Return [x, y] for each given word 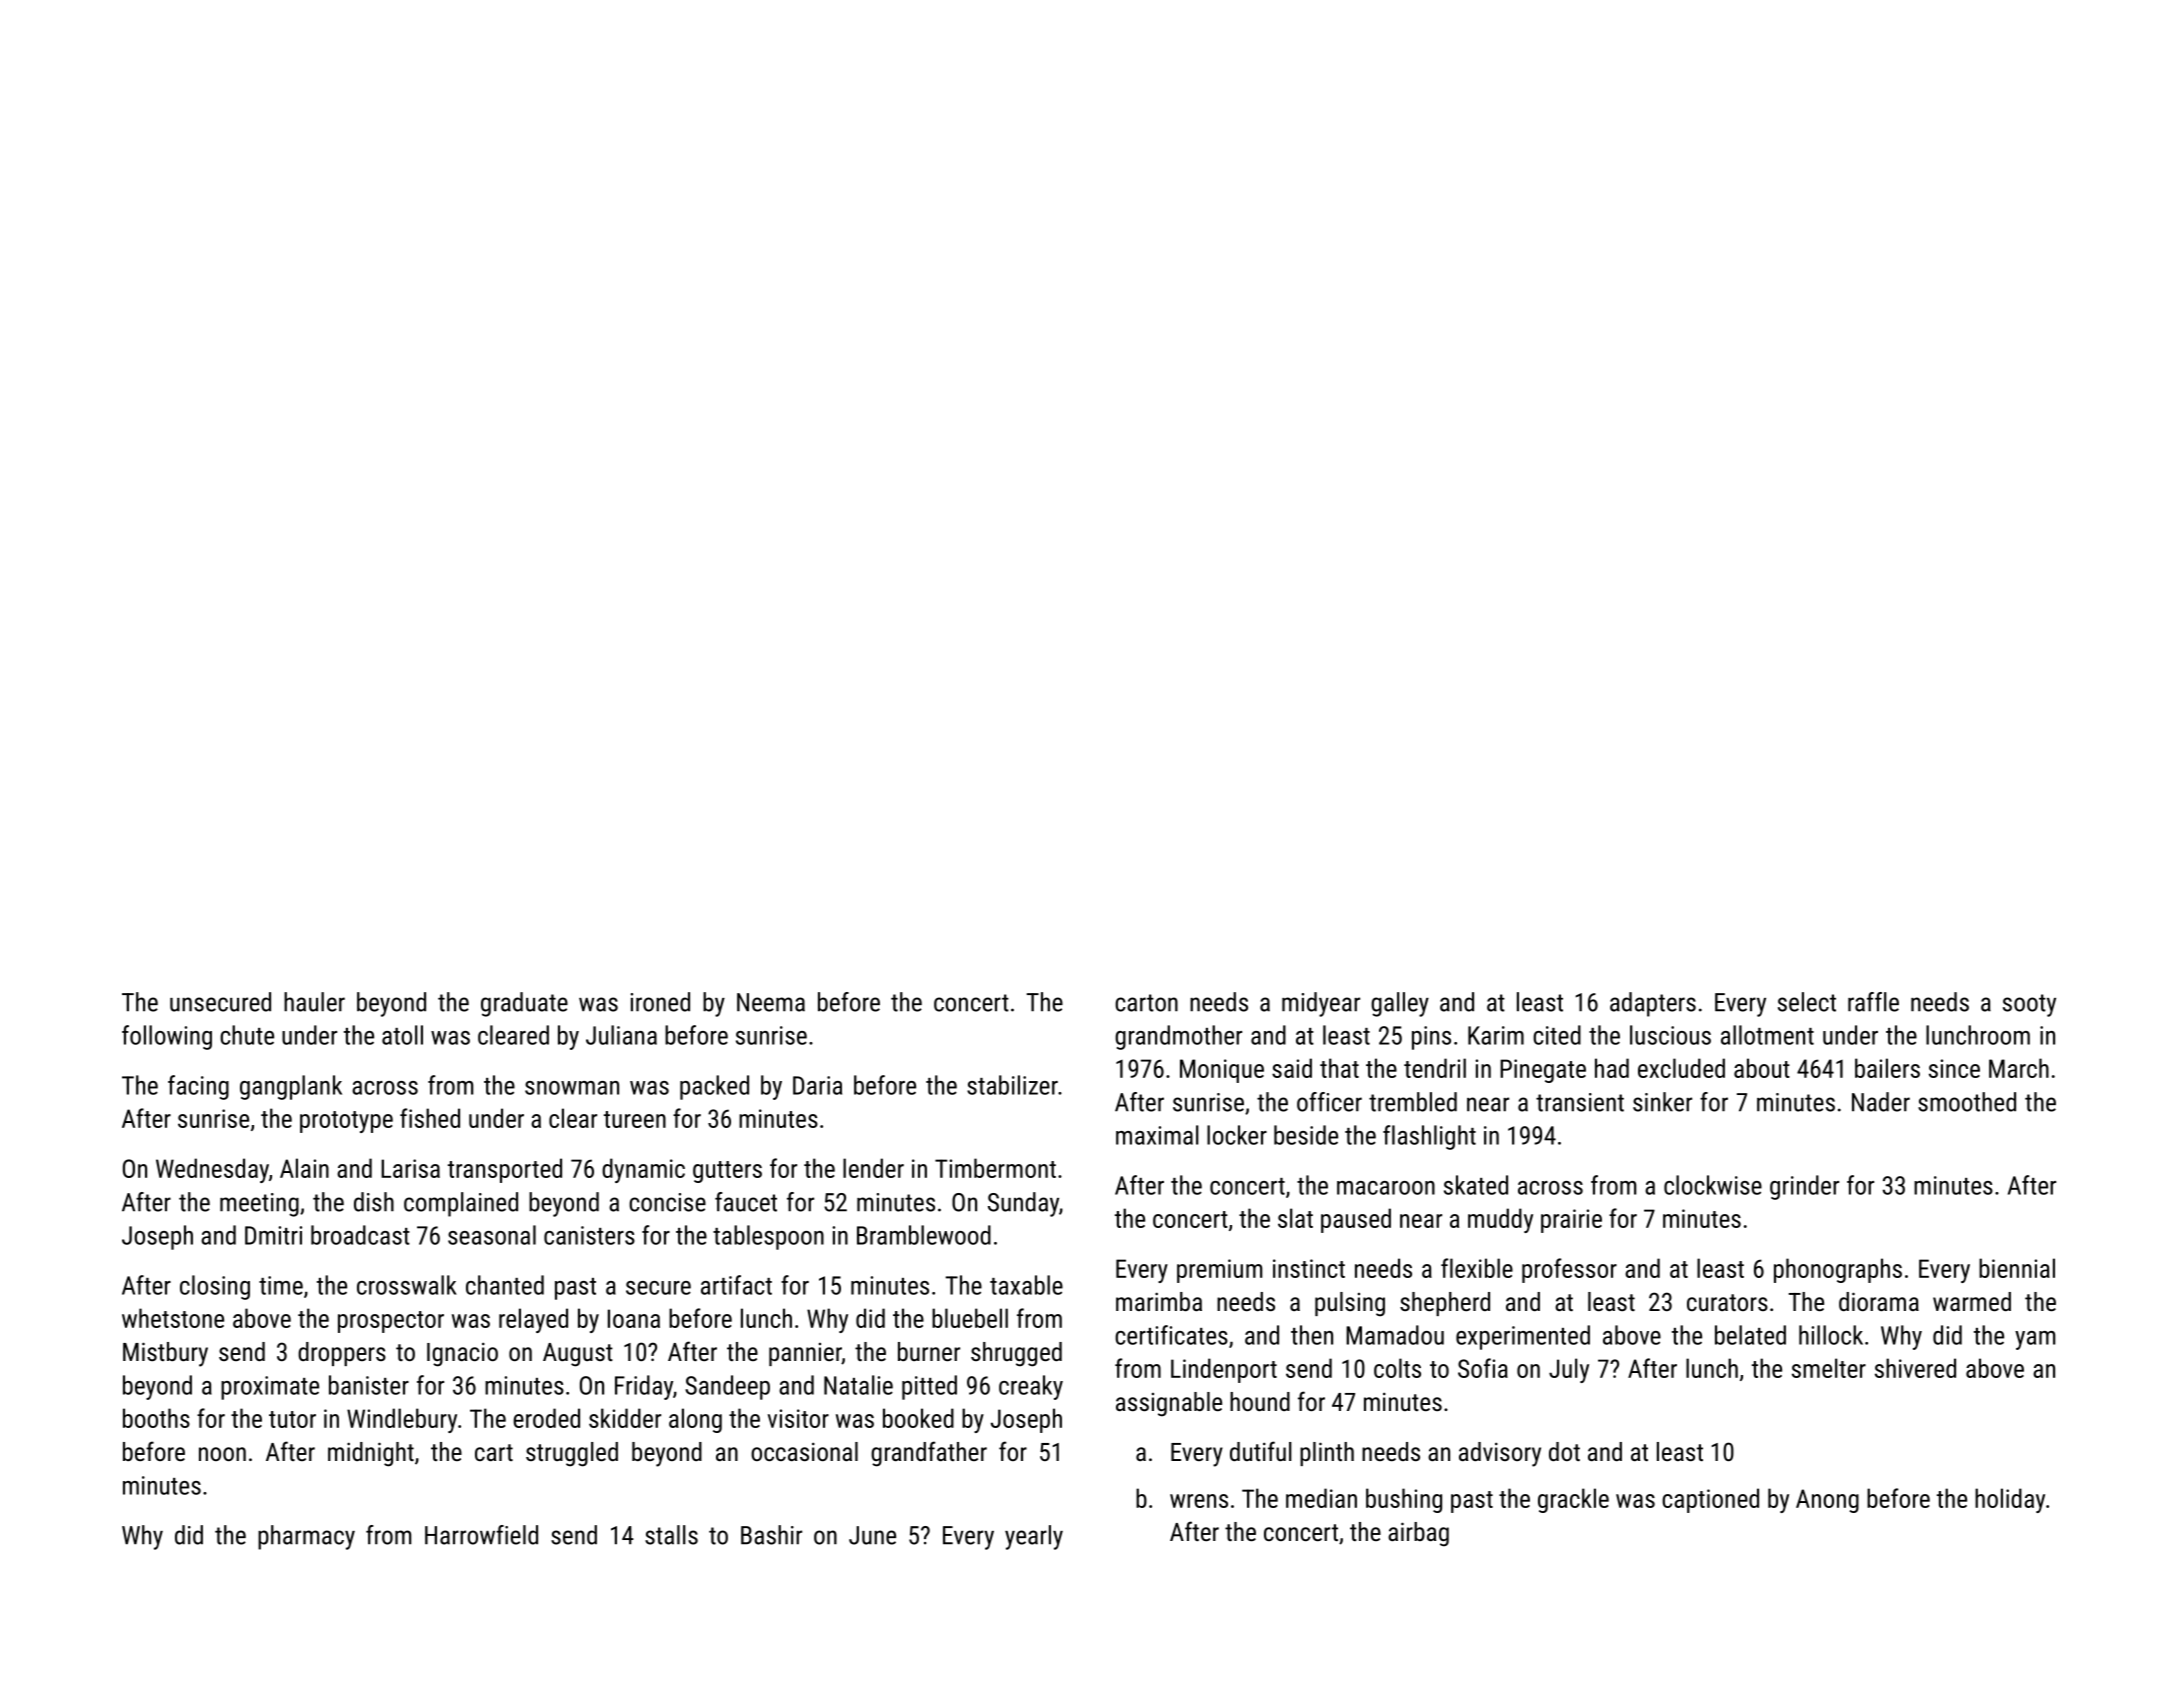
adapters [1653, 1004]
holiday [2010, 1500]
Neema [771, 1002]
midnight [371, 1454]
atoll [402, 1035]
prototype [346, 1122]
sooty [2029, 1005]
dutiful [1261, 1451]
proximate [270, 1388]
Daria [817, 1085]
